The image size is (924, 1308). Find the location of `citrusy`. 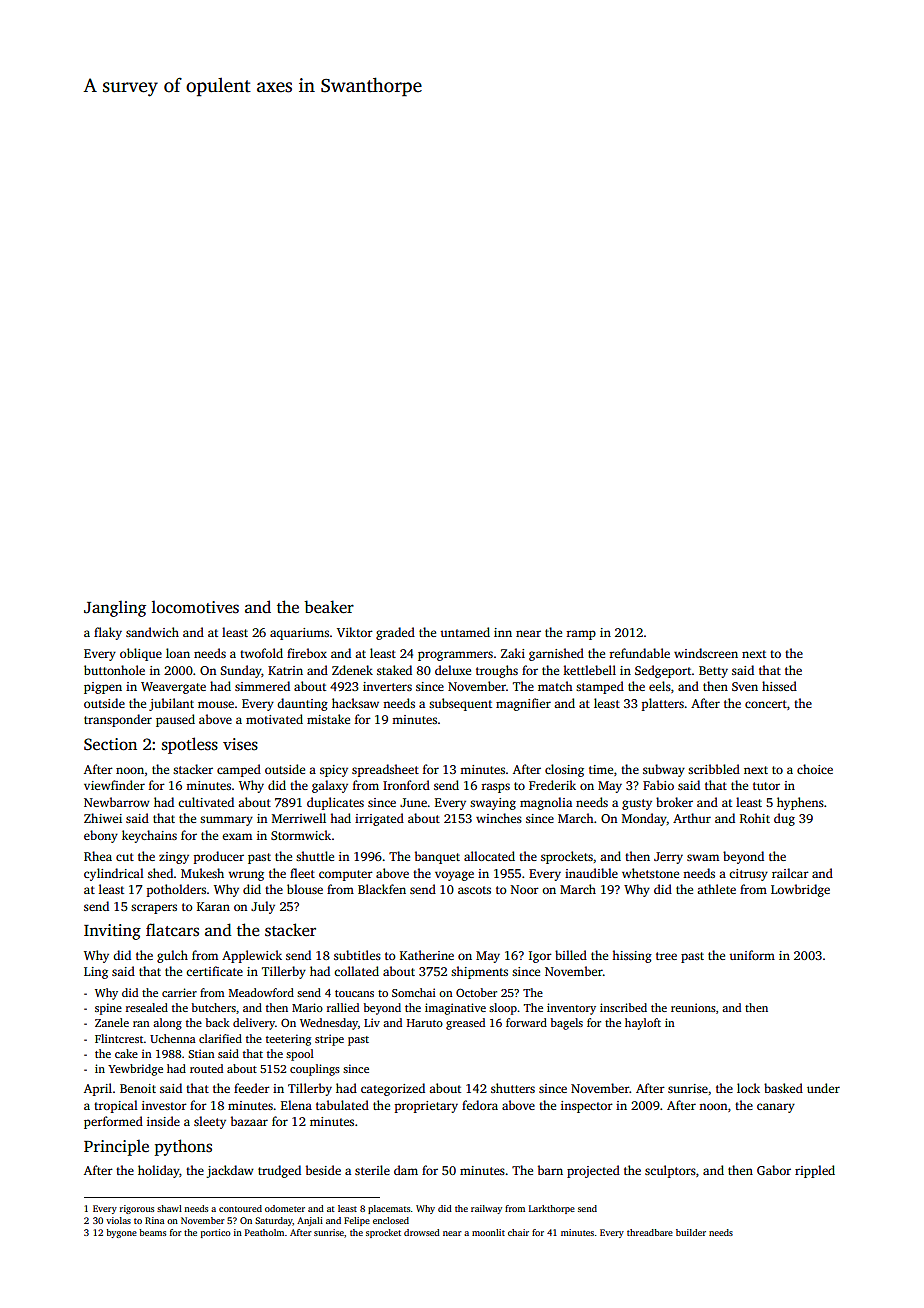

citrusy is located at coordinates (748, 875).
